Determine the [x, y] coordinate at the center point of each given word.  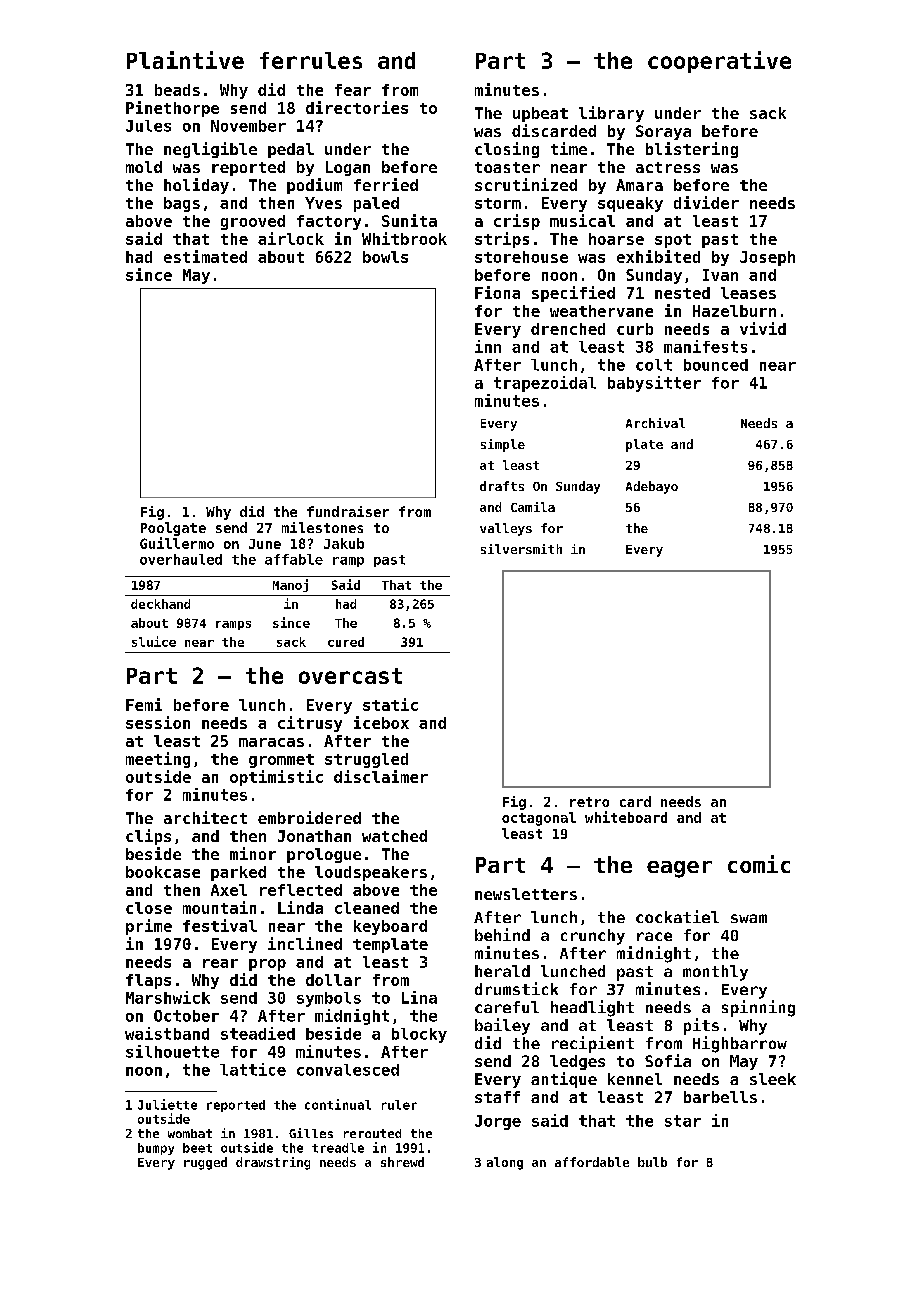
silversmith [521, 549]
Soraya [663, 132]
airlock [291, 238]
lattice [253, 1069]
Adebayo [652, 487]
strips [502, 240]
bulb [652, 1162]
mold [144, 167]
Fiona [497, 292]
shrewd [402, 1162]
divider [706, 202]
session [158, 722]
